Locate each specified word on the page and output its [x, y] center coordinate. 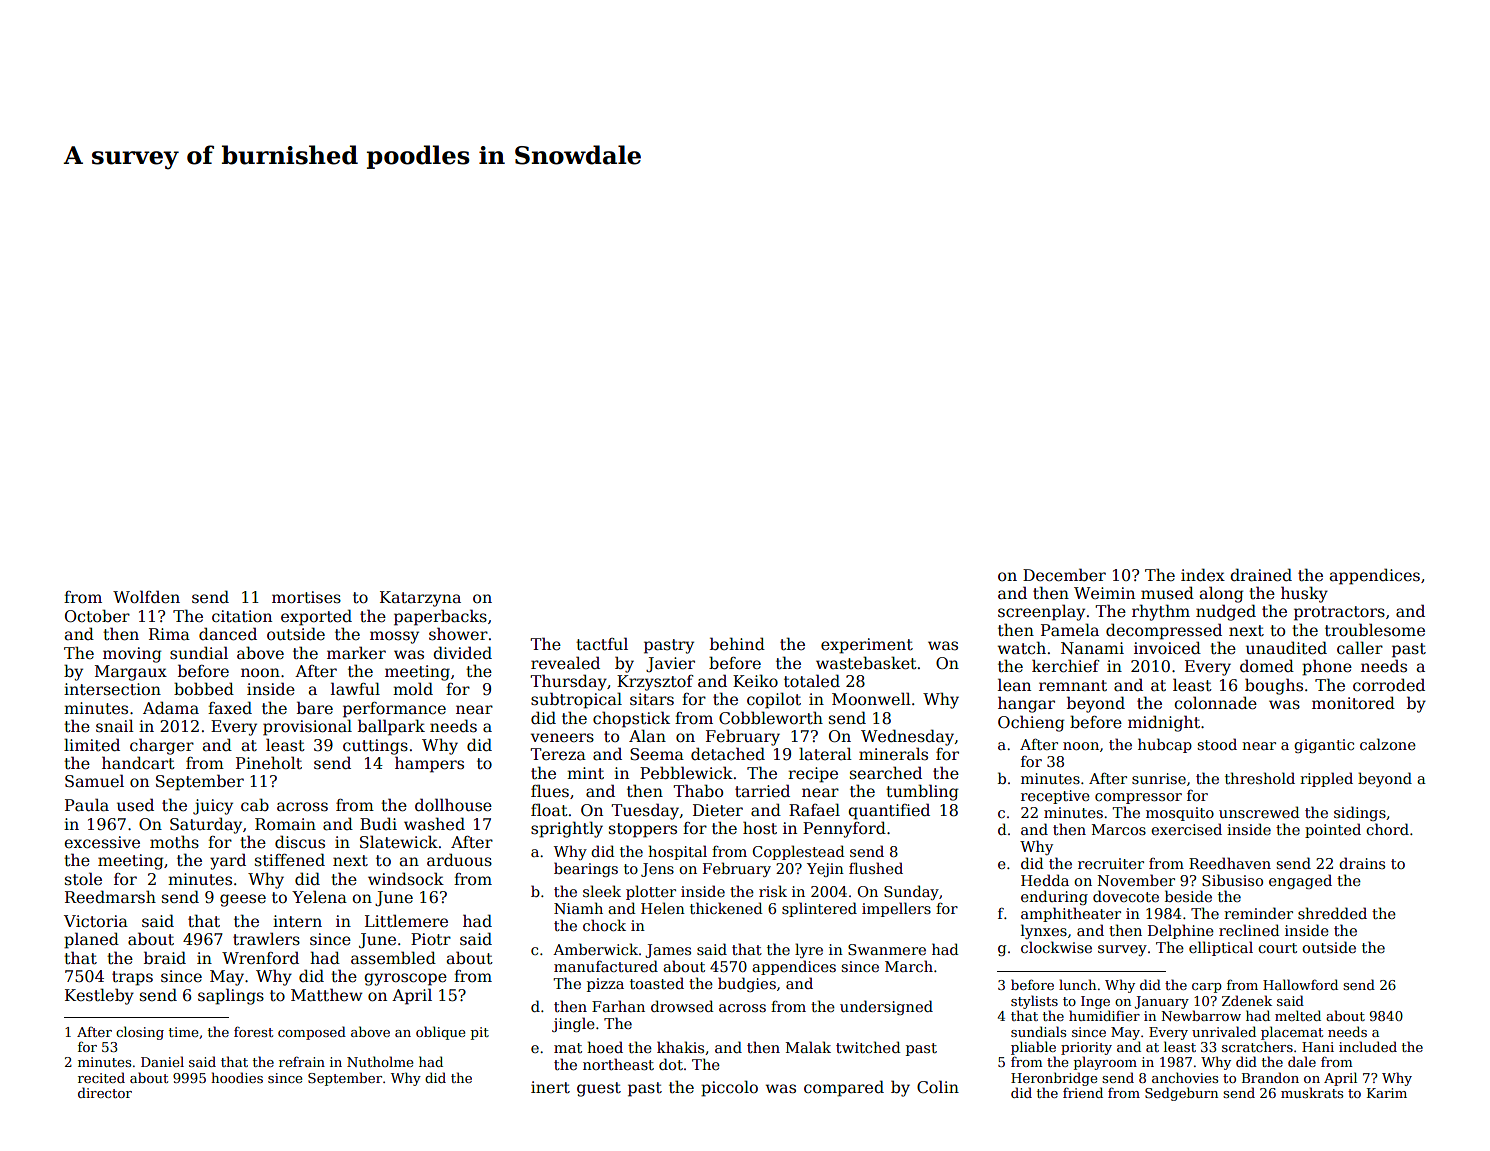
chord [1387, 829]
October [97, 616]
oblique [440, 1033]
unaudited [1286, 648]
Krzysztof [655, 683]
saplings [231, 996]
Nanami [1092, 648]
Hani [1318, 1047]
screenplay [1041, 612]
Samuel [94, 781]
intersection [112, 689]
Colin [938, 1087]
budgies [747, 984]
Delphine [1181, 931]
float [549, 810]
